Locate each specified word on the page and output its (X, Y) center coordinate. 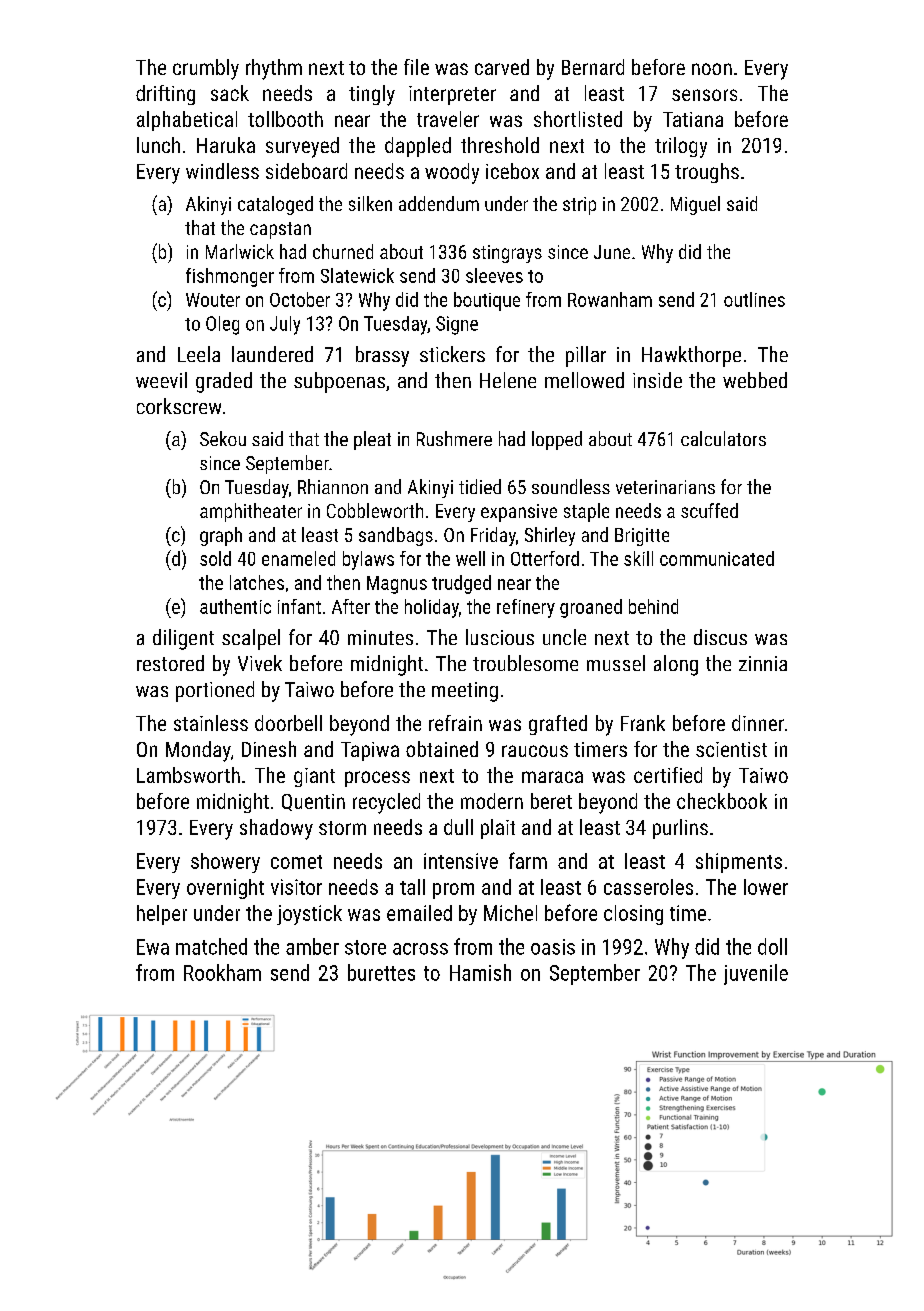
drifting (165, 95)
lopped (557, 440)
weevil (161, 380)
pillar (586, 356)
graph (221, 536)
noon (712, 69)
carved (502, 67)
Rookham (222, 972)
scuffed (709, 510)
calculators (723, 438)
